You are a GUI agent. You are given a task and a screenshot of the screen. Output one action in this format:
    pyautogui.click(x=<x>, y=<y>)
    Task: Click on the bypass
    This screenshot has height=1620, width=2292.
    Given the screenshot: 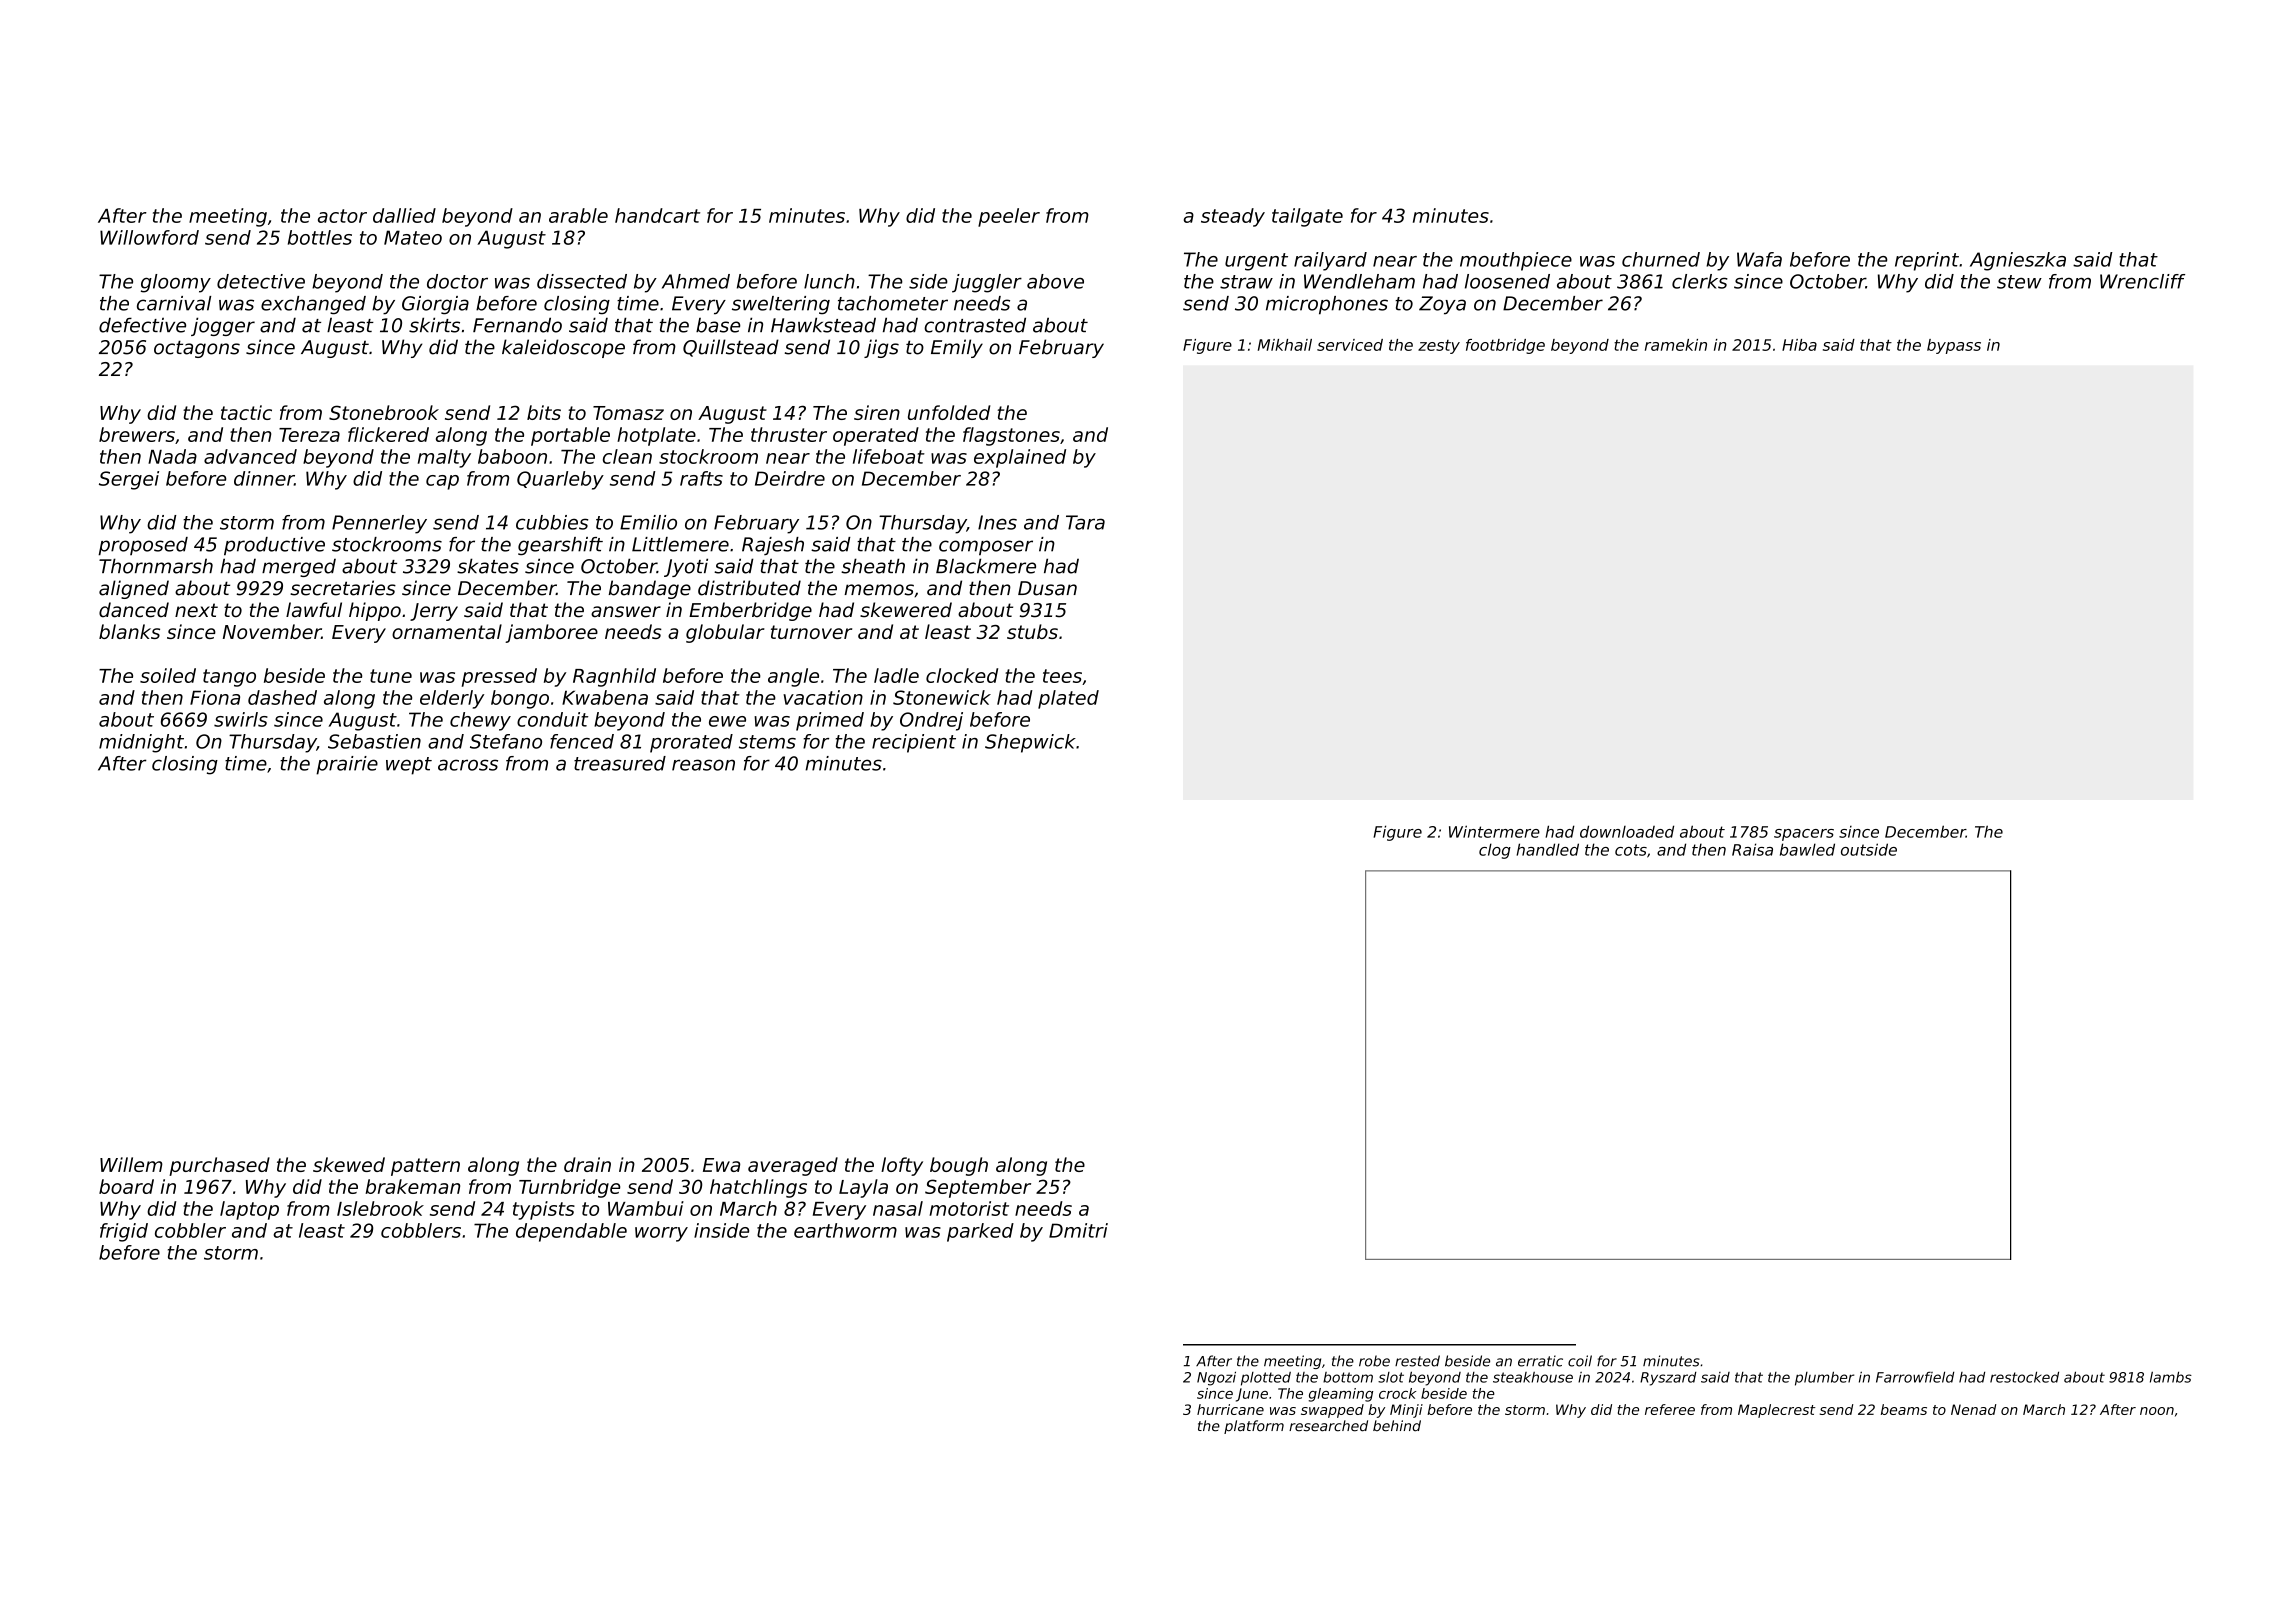 What is the action you would take?
    pyautogui.click(x=1954, y=346)
